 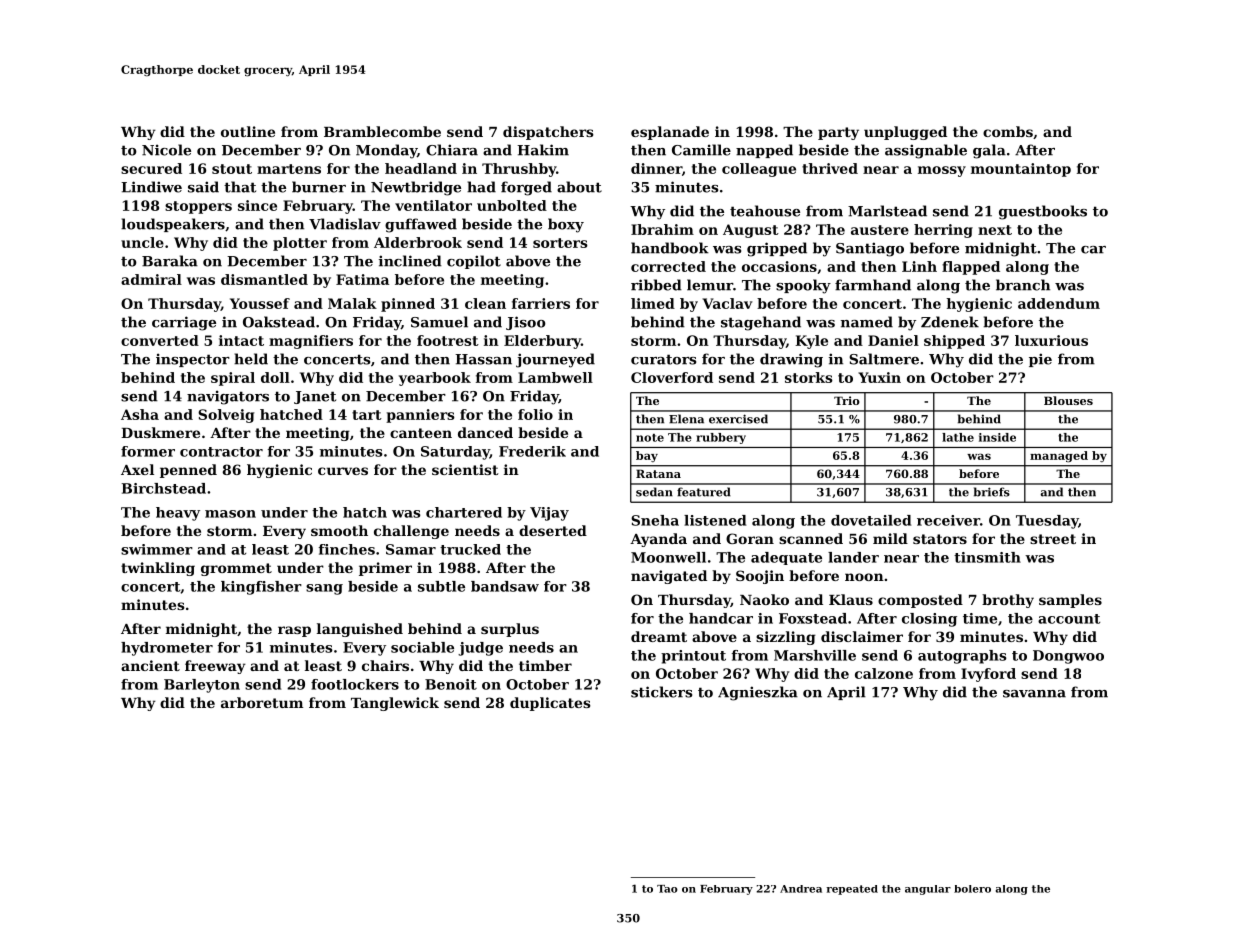 What do you see at coordinates (661, 692) in the page?
I see `stickers` at bounding box center [661, 692].
